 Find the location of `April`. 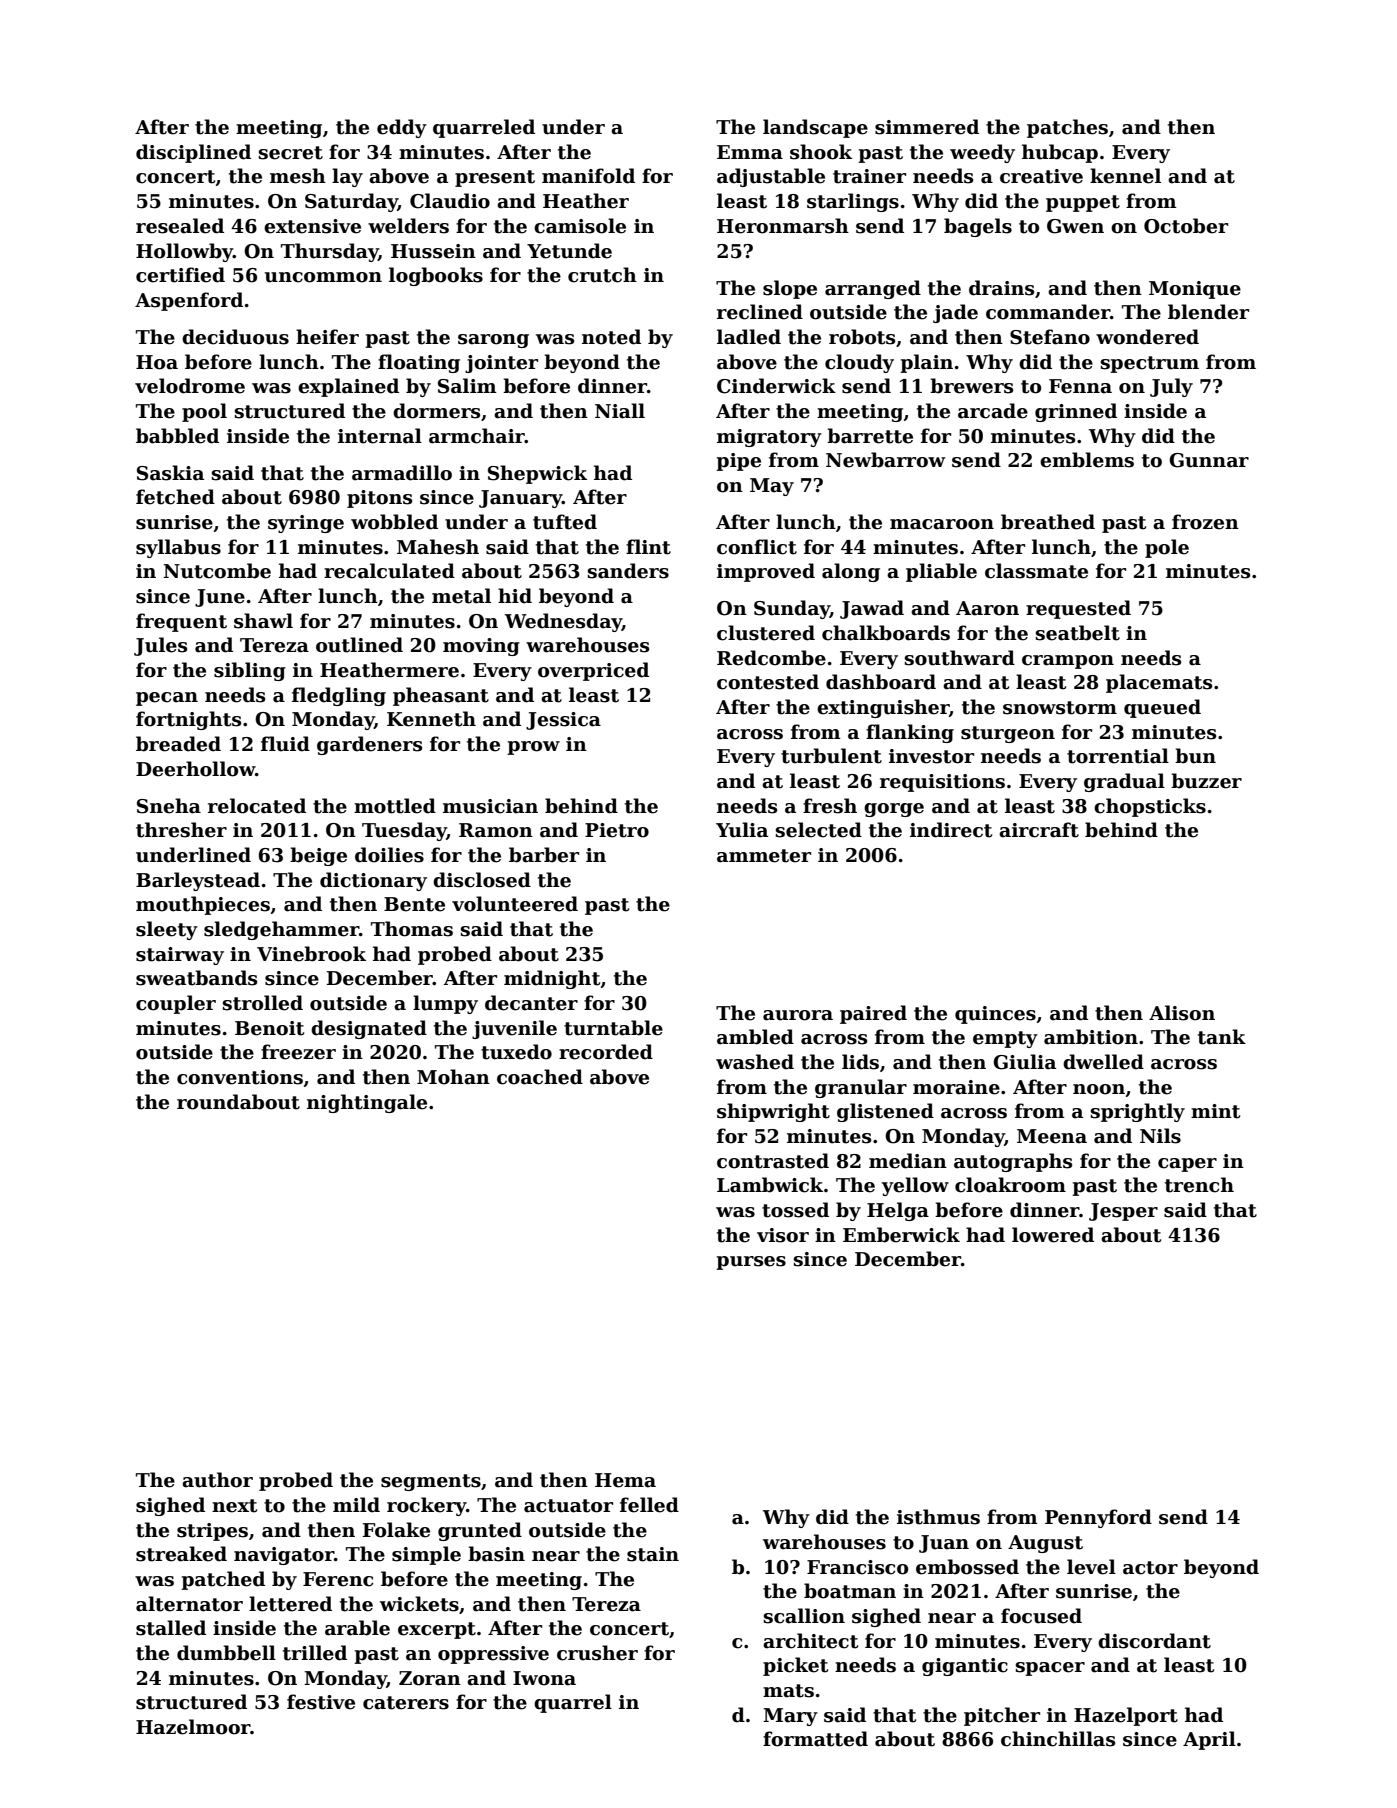

April is located at coordinates (1209, 1740).
